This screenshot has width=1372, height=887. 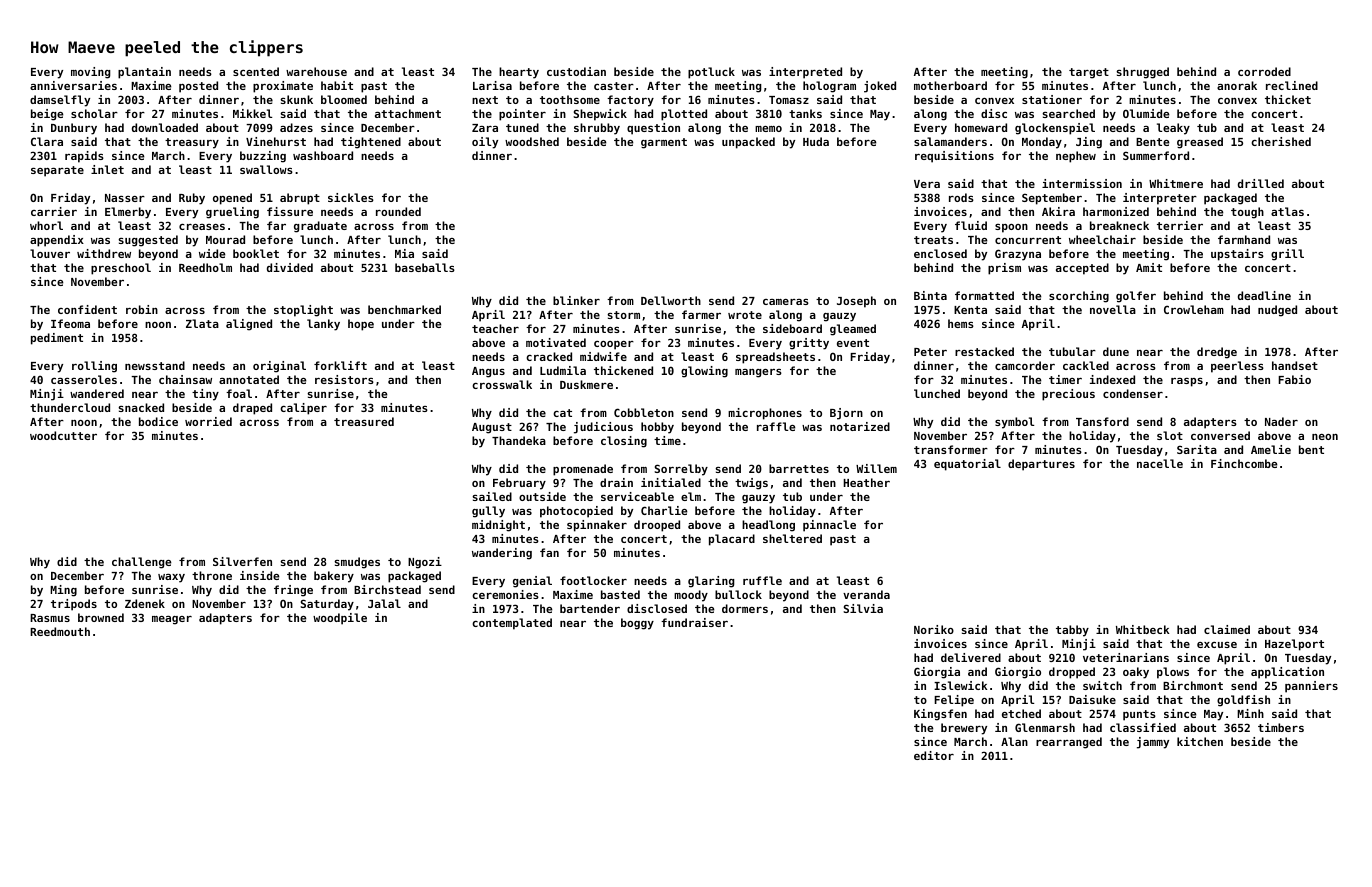 I want to click on abrupt, so click(x=300, y=199).
